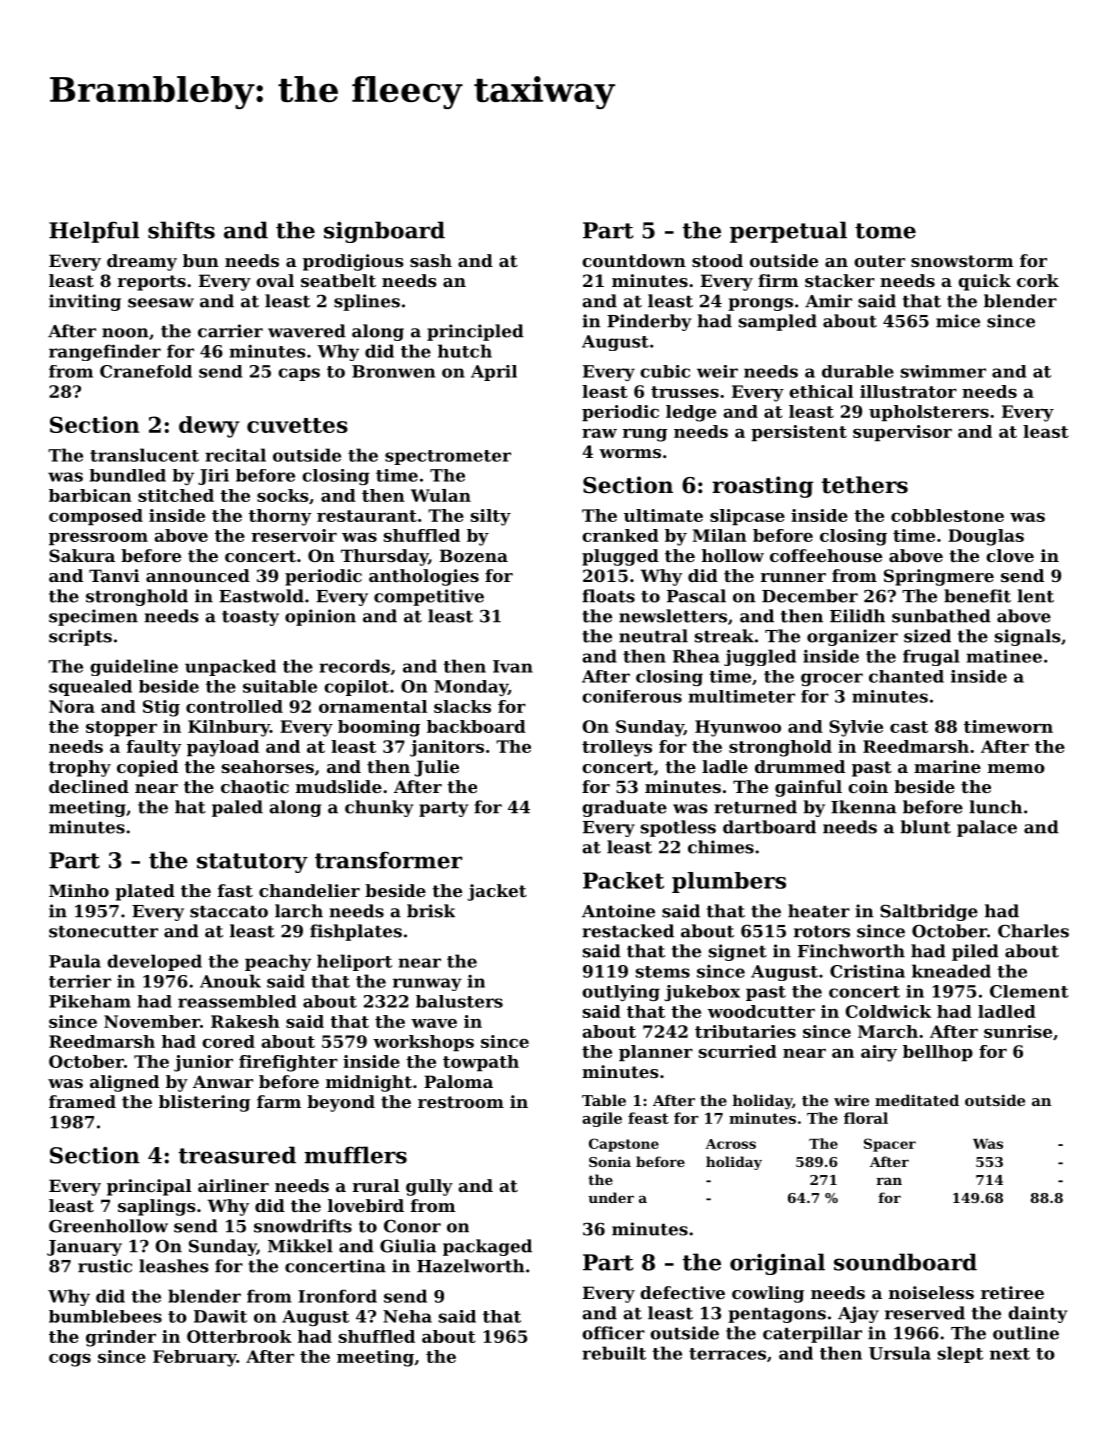 This screenshot has width=1118, height=1446. Describe the element at coordinates (962, 261) in the screenshot. I see `snowstorm` at that location.
